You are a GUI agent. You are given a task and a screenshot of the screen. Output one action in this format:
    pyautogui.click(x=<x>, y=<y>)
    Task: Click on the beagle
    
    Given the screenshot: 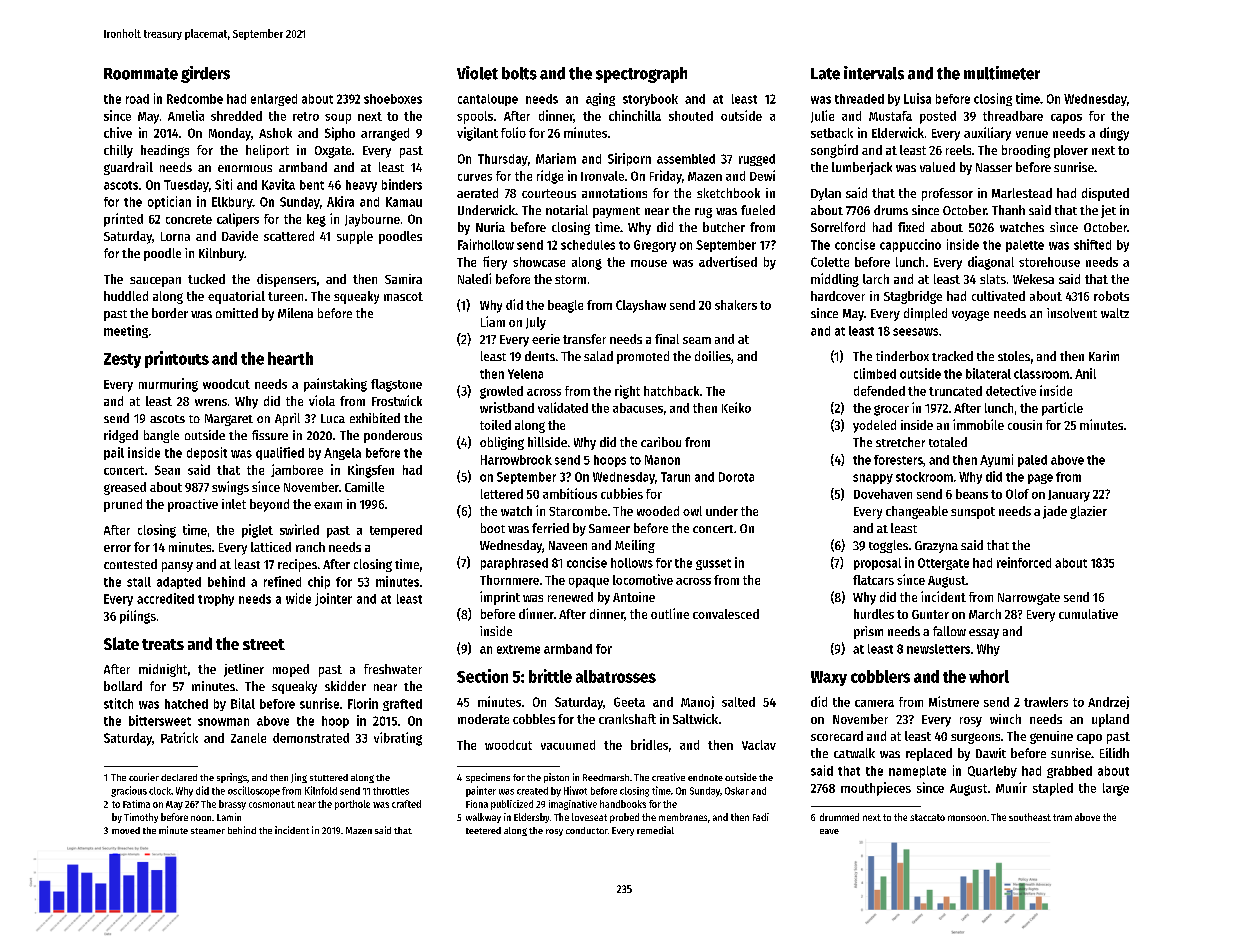 What is the action you would take?
    pyautogui.click(x=565, y=306)
